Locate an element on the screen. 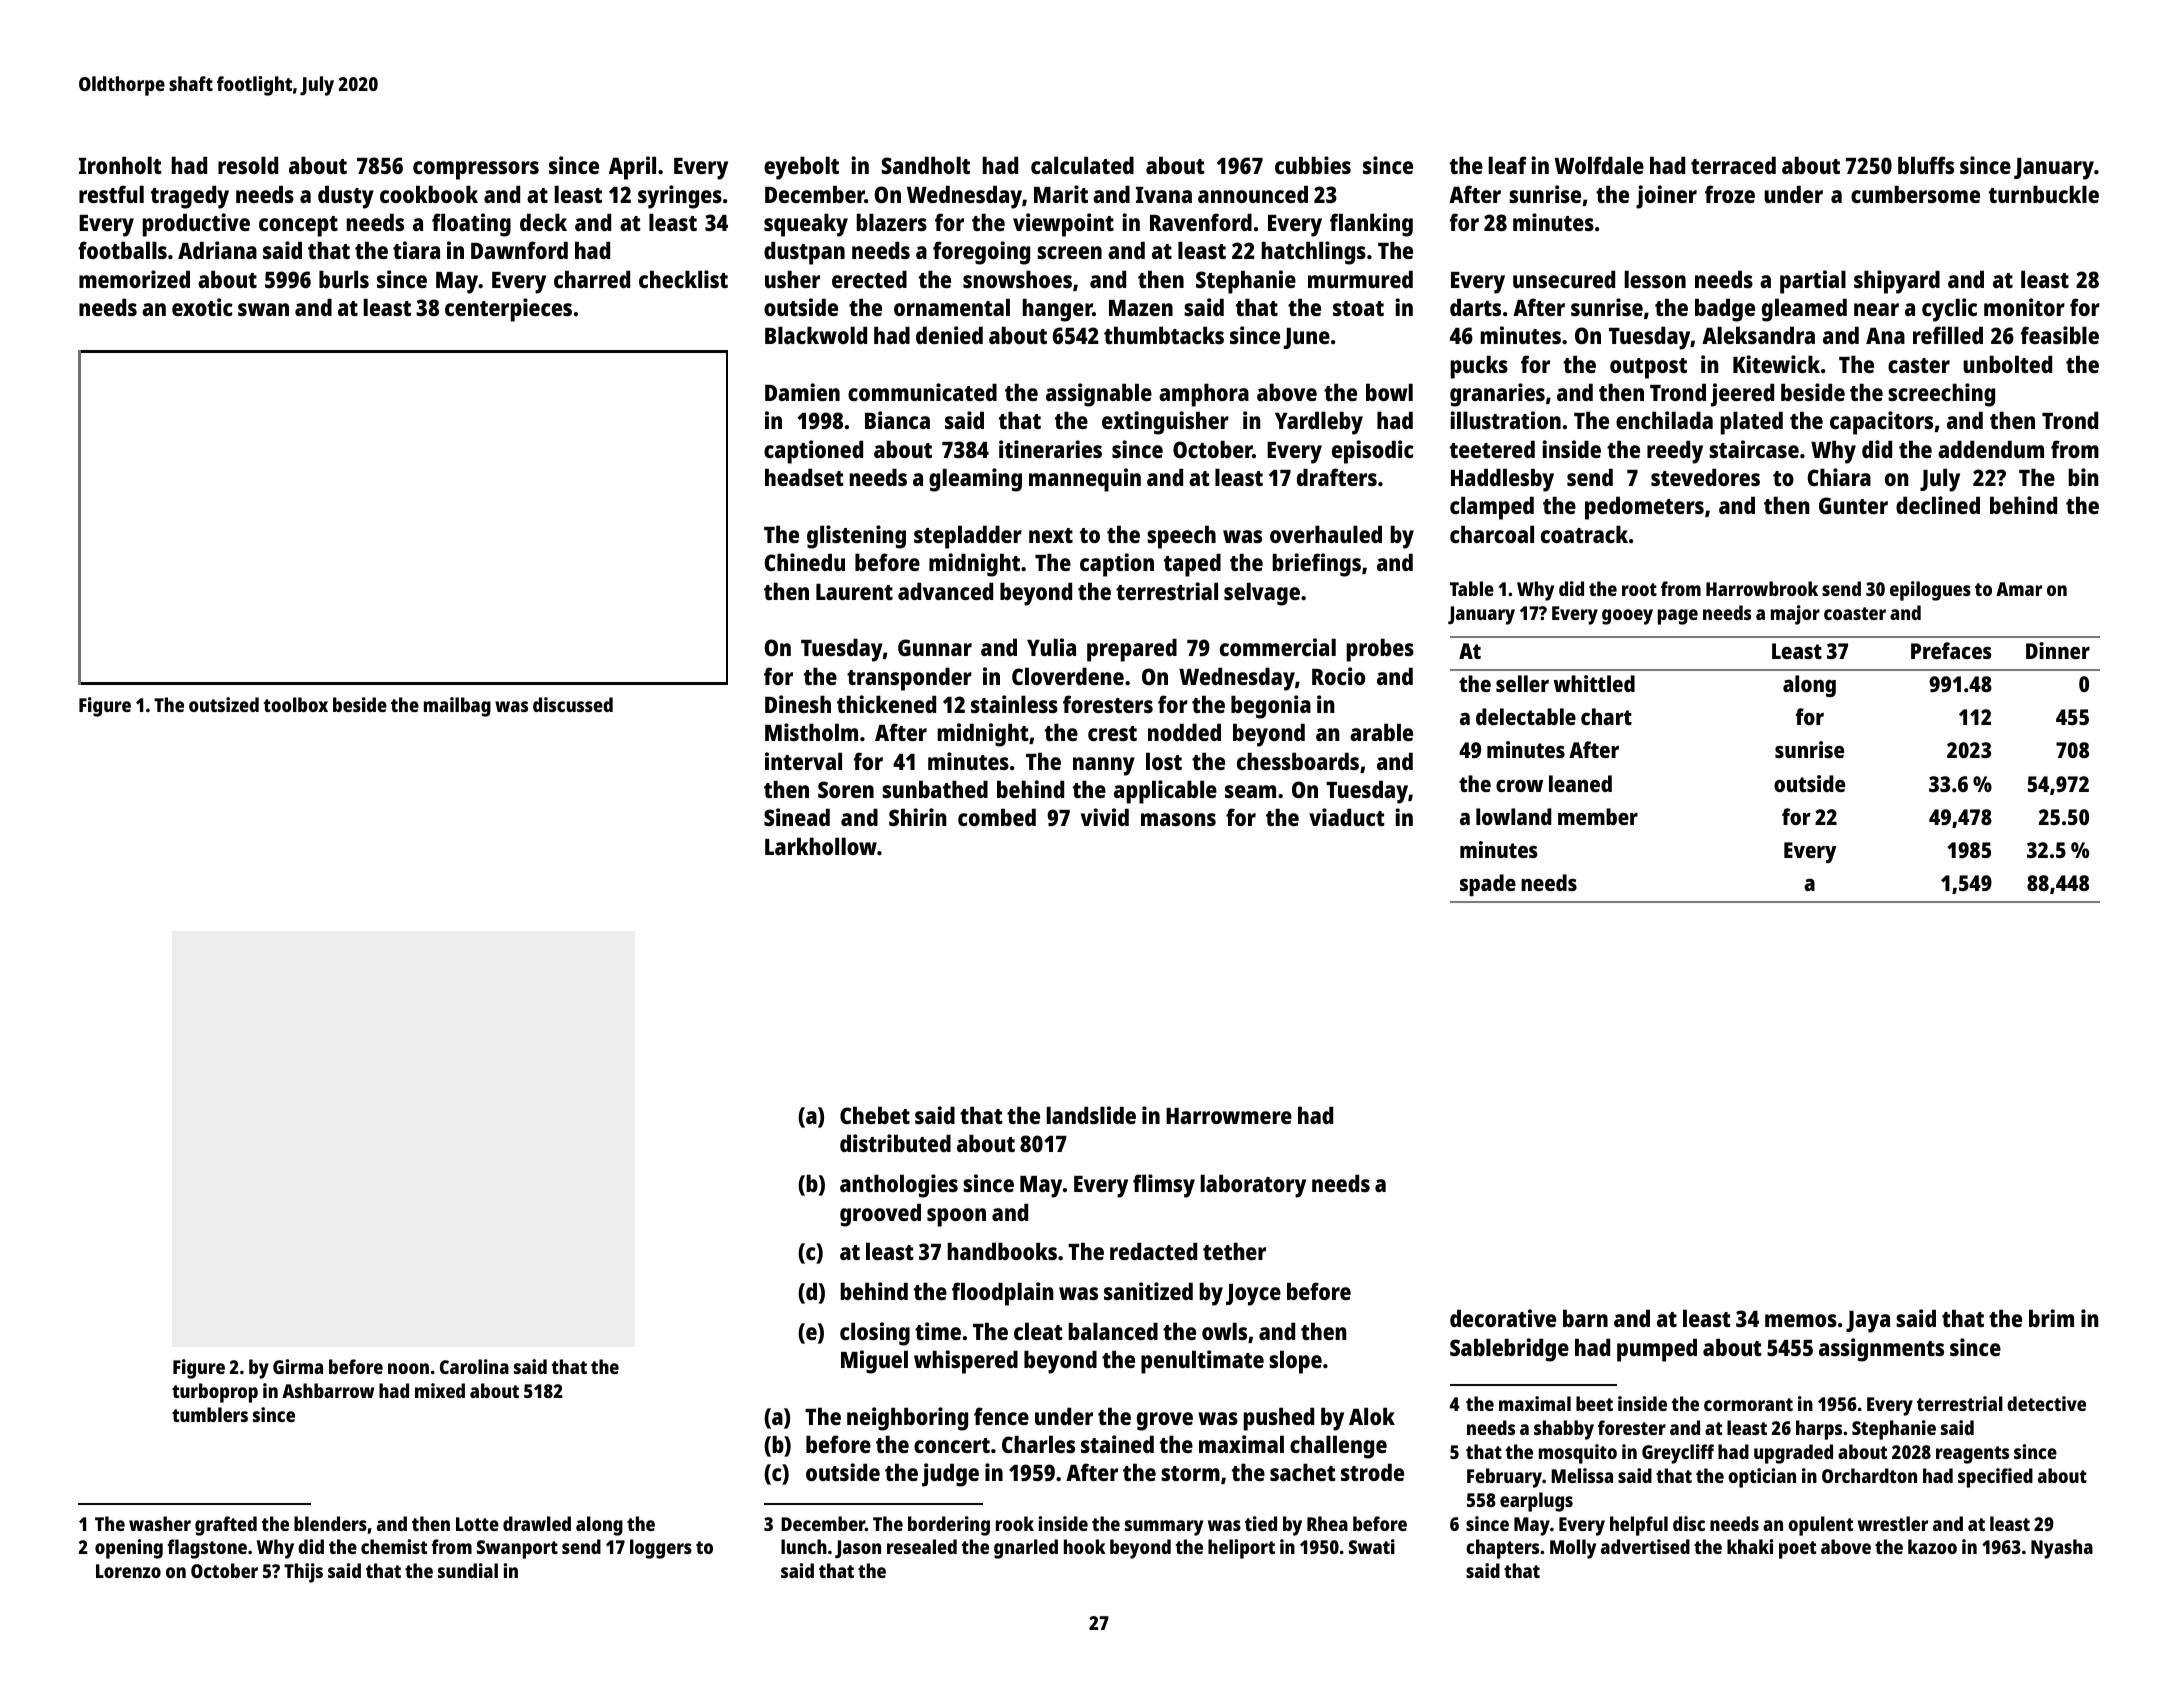 This screenshot has width=2178, height=1683. compressors is located at coordinates (476, 170).
